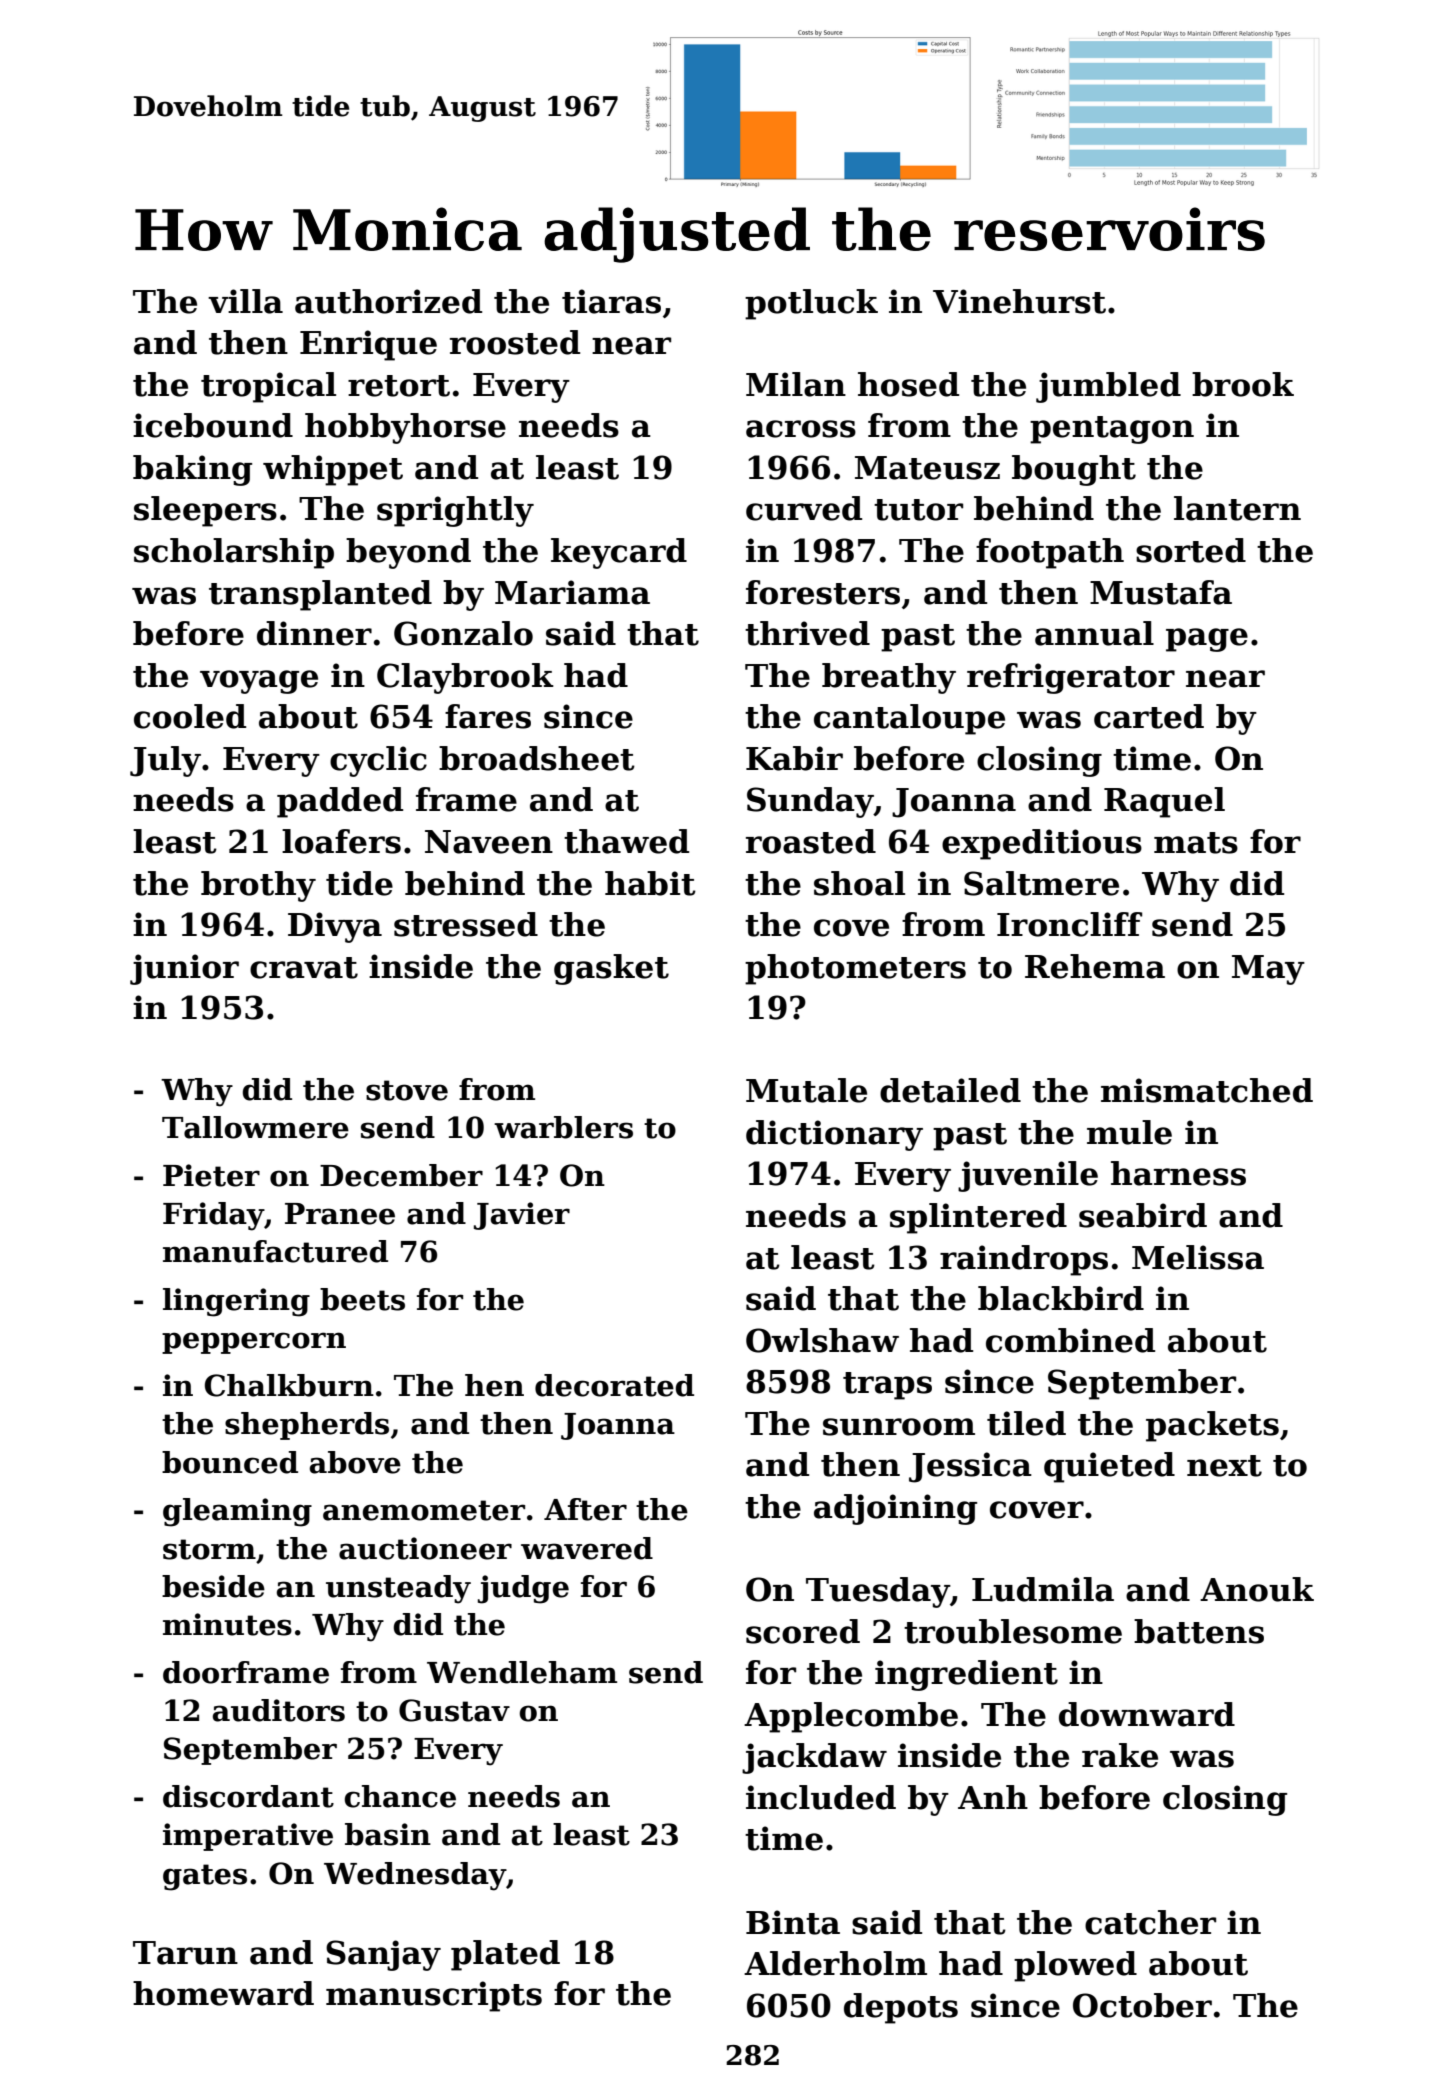 The width and height of the screenshot is (1450, 2100). Describe the element at coordinates (814, 1758) in the screenshot. I see `jackdaw` at that location.
